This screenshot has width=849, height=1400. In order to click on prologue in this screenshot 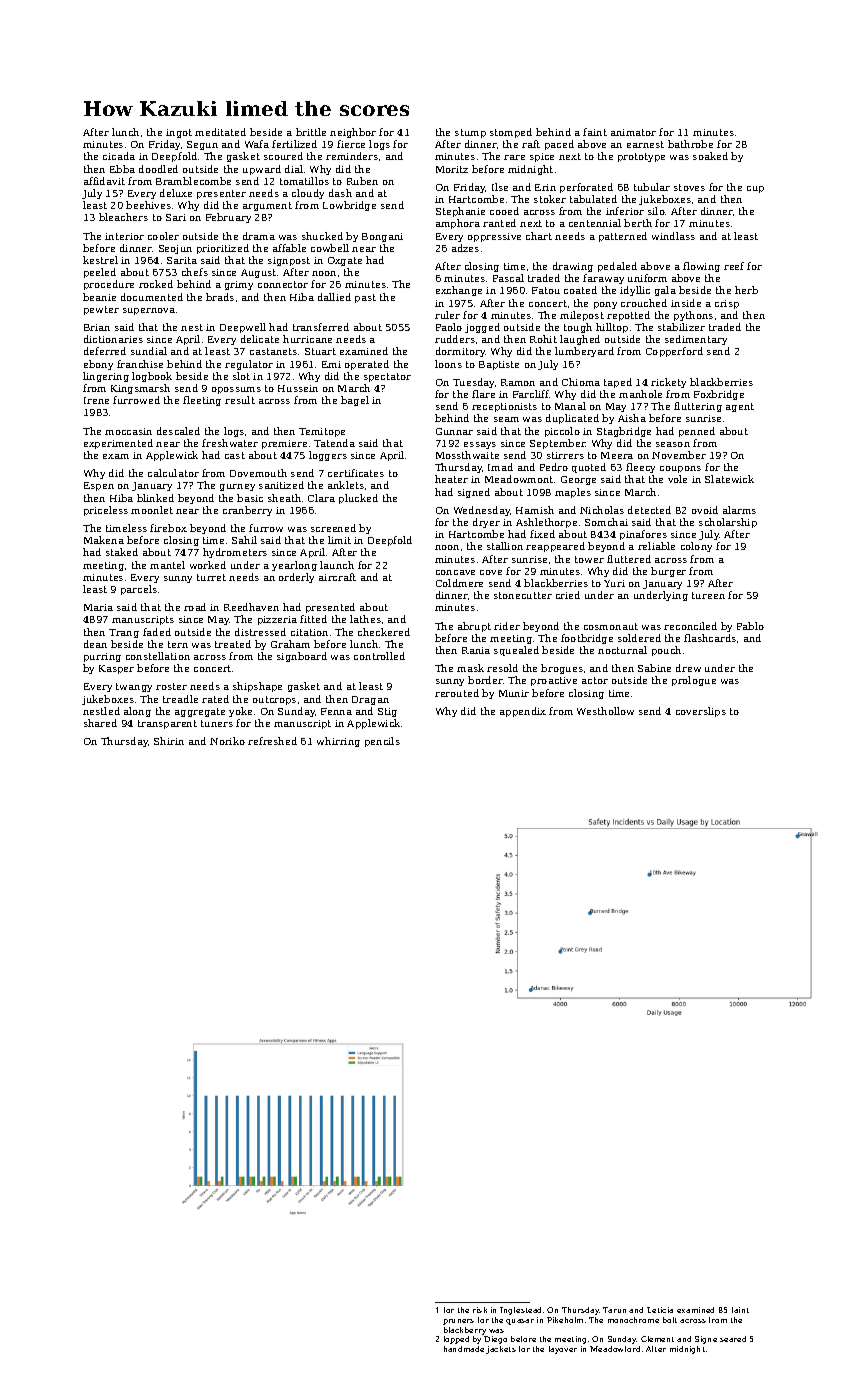, I will do `click(694, 681)`.
